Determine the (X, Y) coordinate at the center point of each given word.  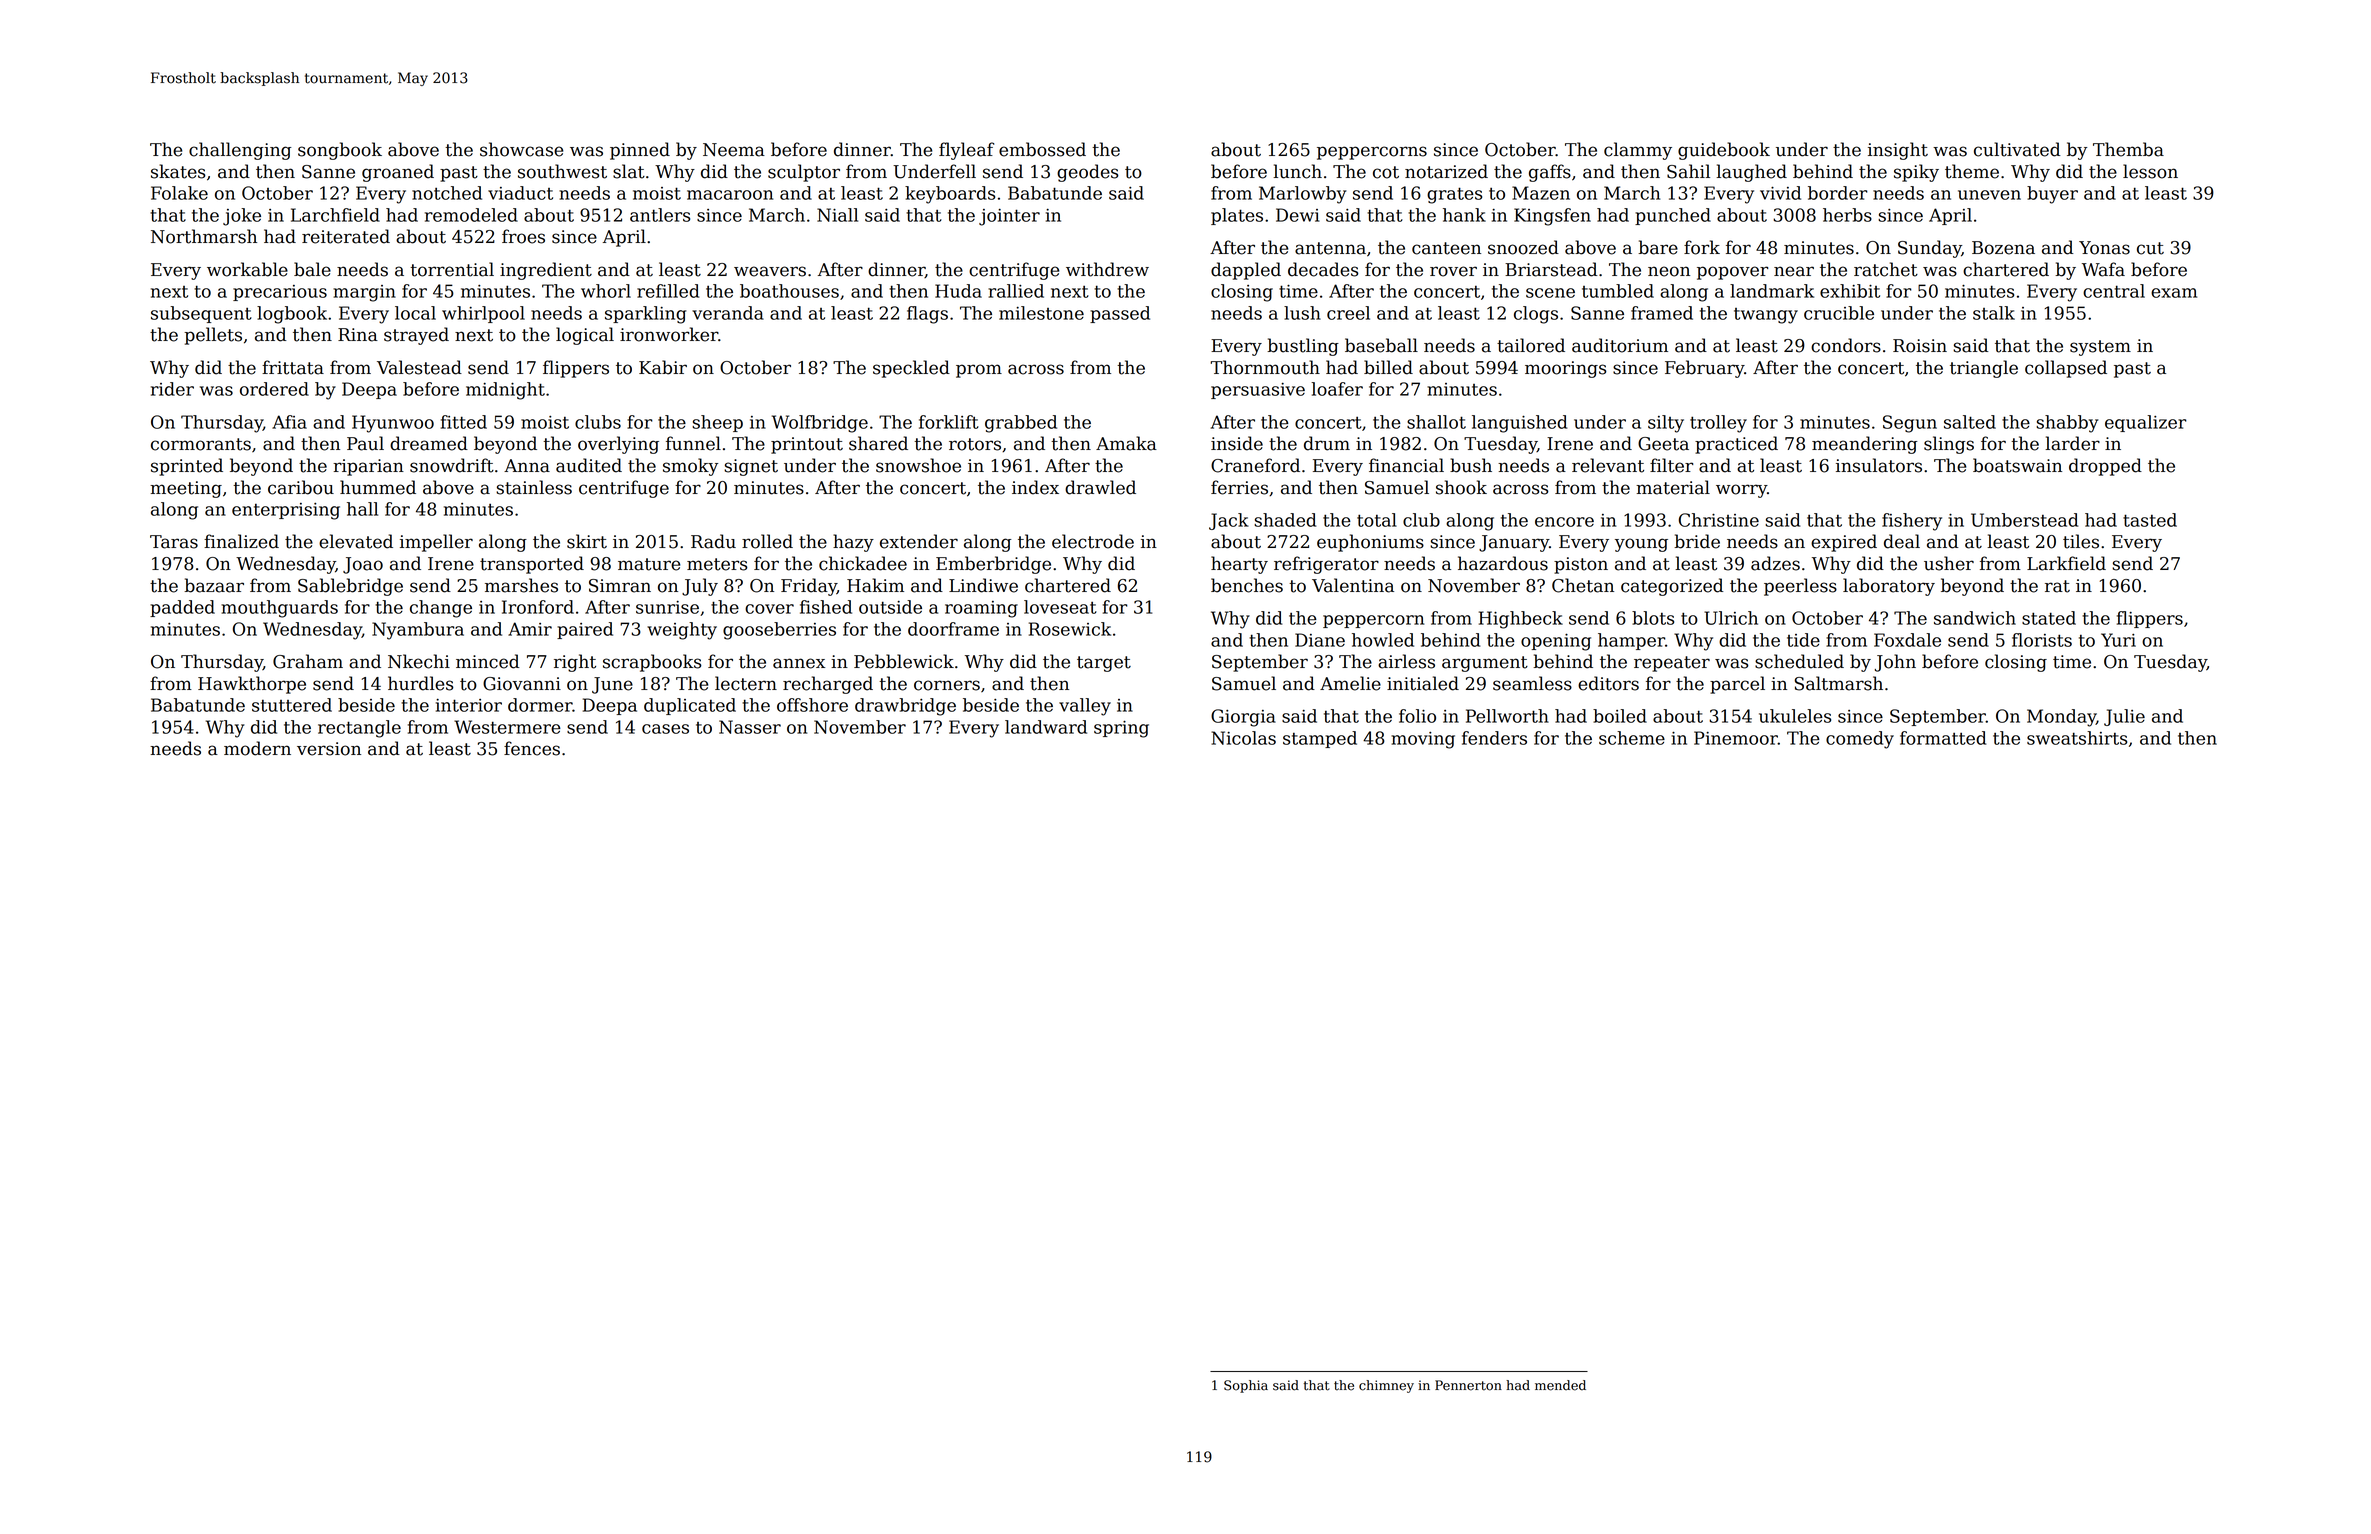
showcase (521, 149)
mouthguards (279, 609)
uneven (1989, 195)
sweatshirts (2077, 738)
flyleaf (966, 151)
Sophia (1246, 1386)
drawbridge (905, 707)
